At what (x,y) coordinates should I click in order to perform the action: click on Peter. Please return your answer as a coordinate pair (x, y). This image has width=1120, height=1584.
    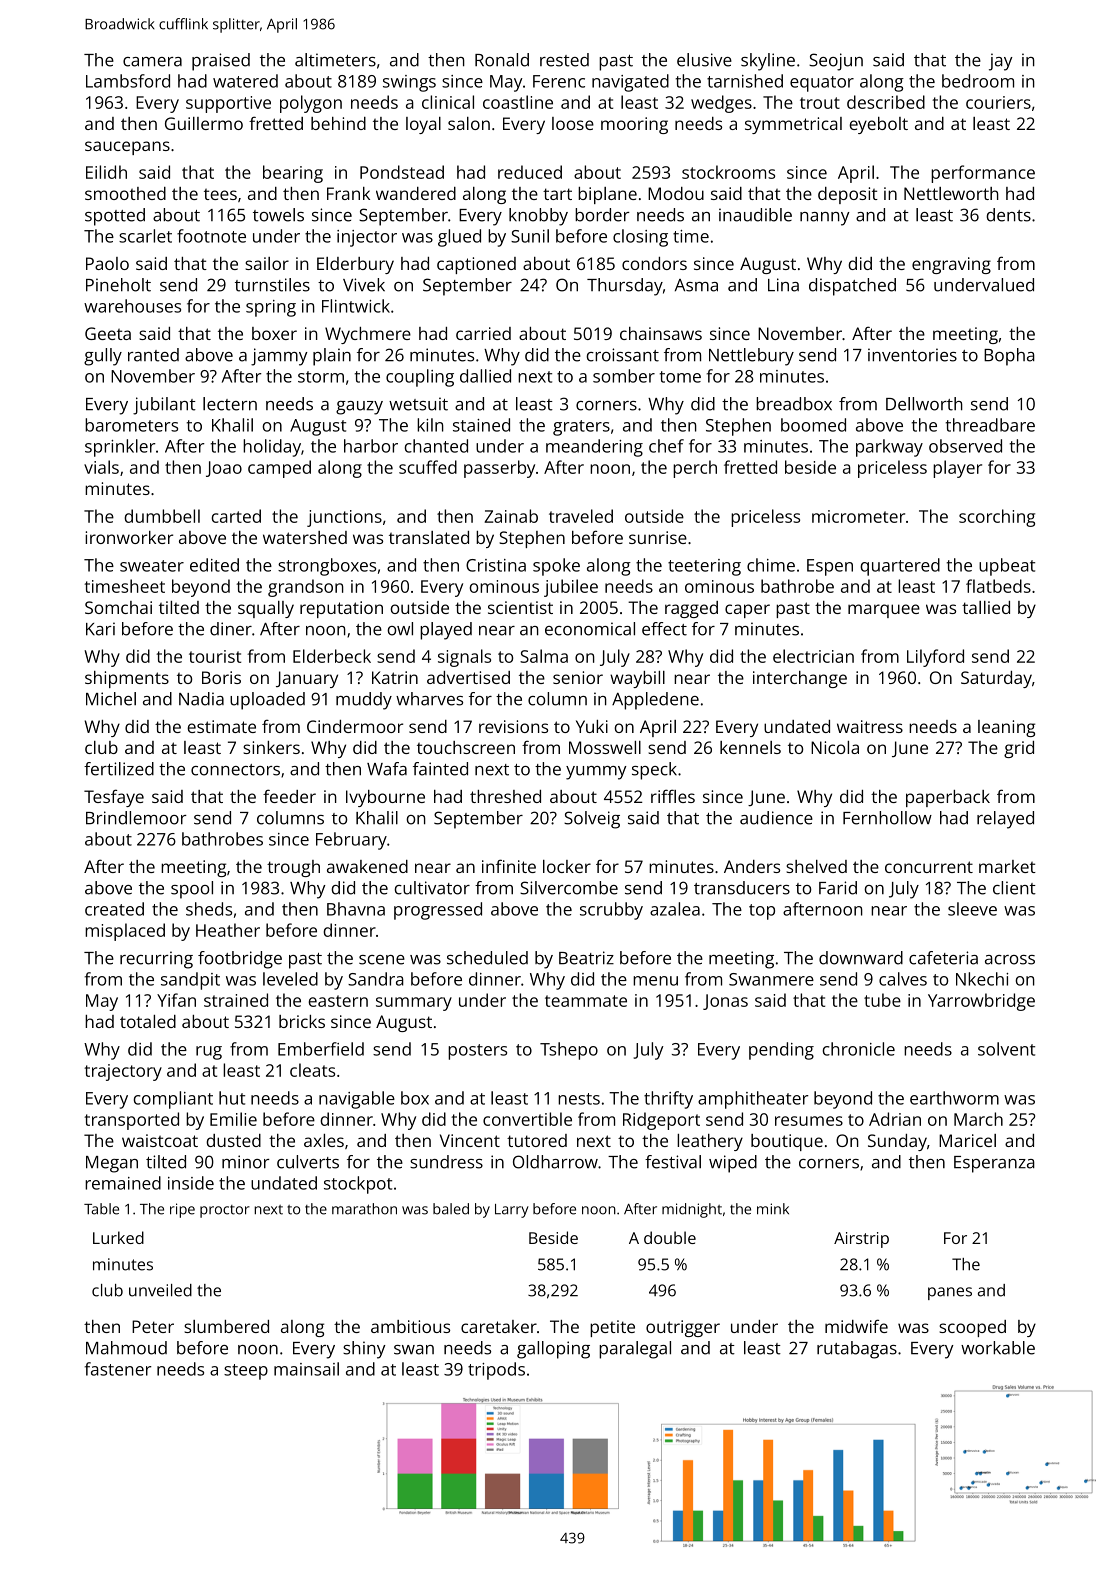
    Looking at the image, I should click on (153, 1326).
